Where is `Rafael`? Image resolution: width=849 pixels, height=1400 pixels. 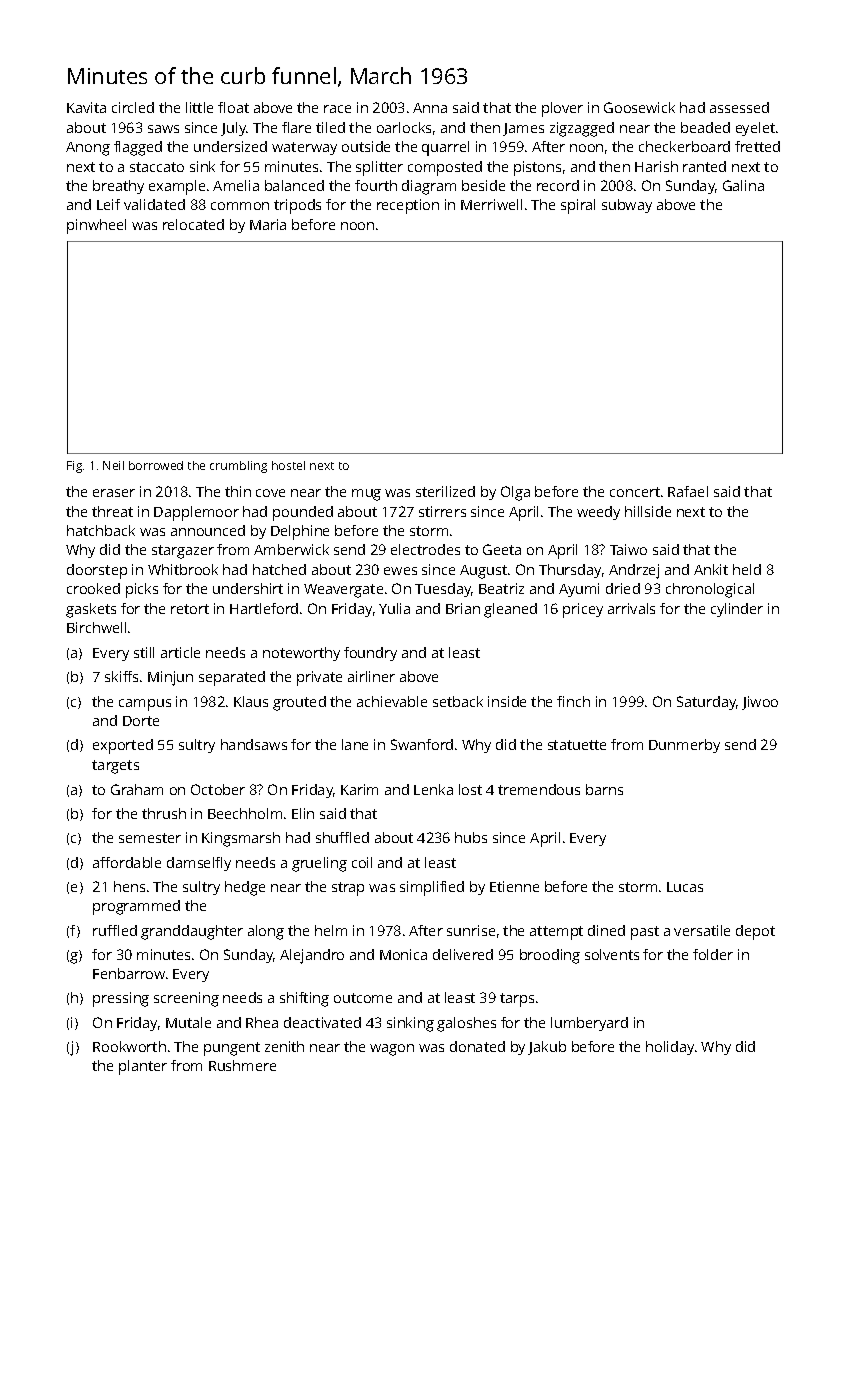 Rafael is located at coordinates (688, 491).
